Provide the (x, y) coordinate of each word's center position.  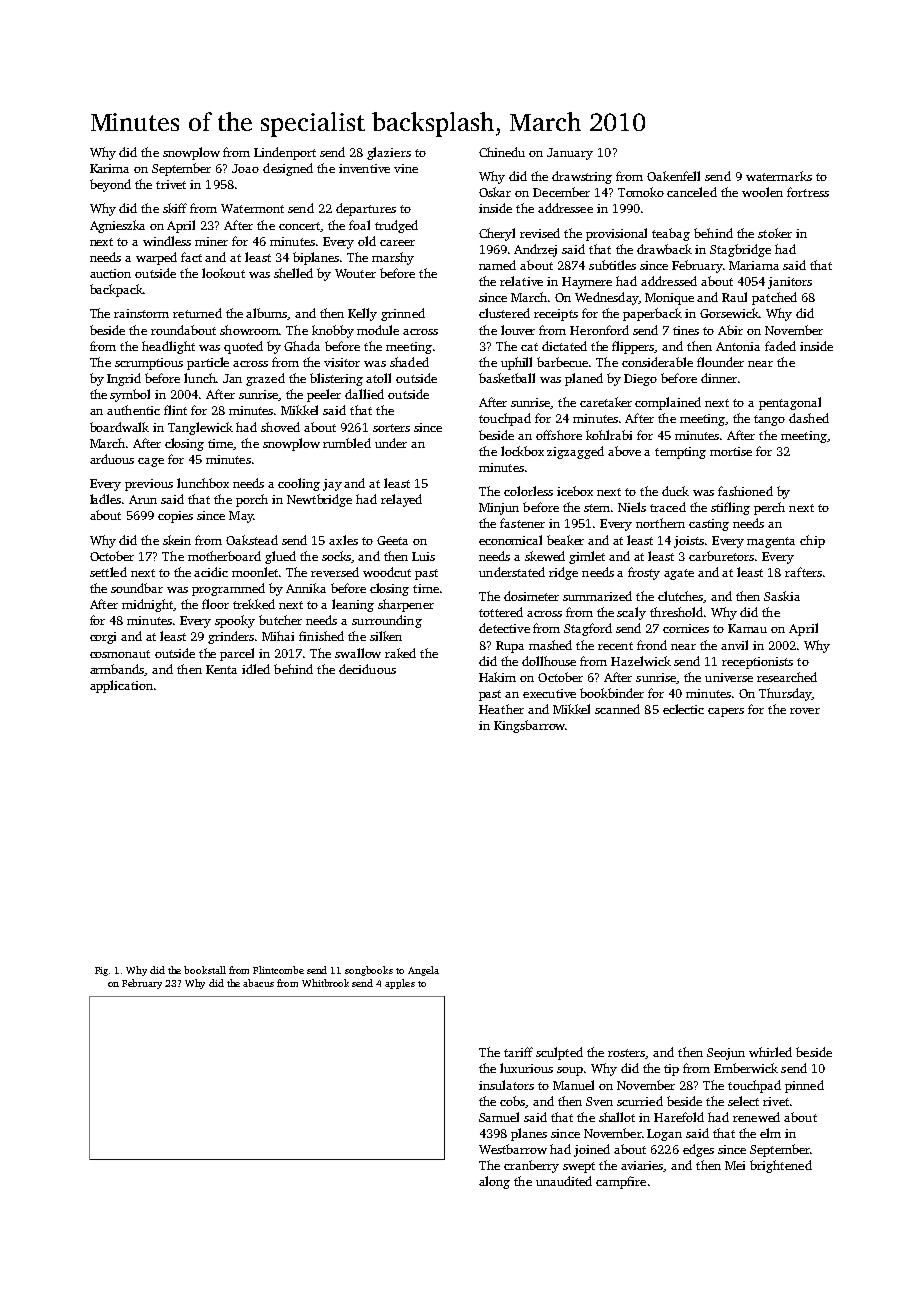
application (121, 686)
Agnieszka (117, 226)
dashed (809, 418)
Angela (423, 971)
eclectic (683, 709)
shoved (280, 427)
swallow (358, 653)
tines (686, 330)
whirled (770, 1052)
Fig (102, 971)
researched (787, 677)
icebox (575, 491)
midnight (147, 605)
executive (549, 693)
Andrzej (535, 250)
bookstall (205, 970)
